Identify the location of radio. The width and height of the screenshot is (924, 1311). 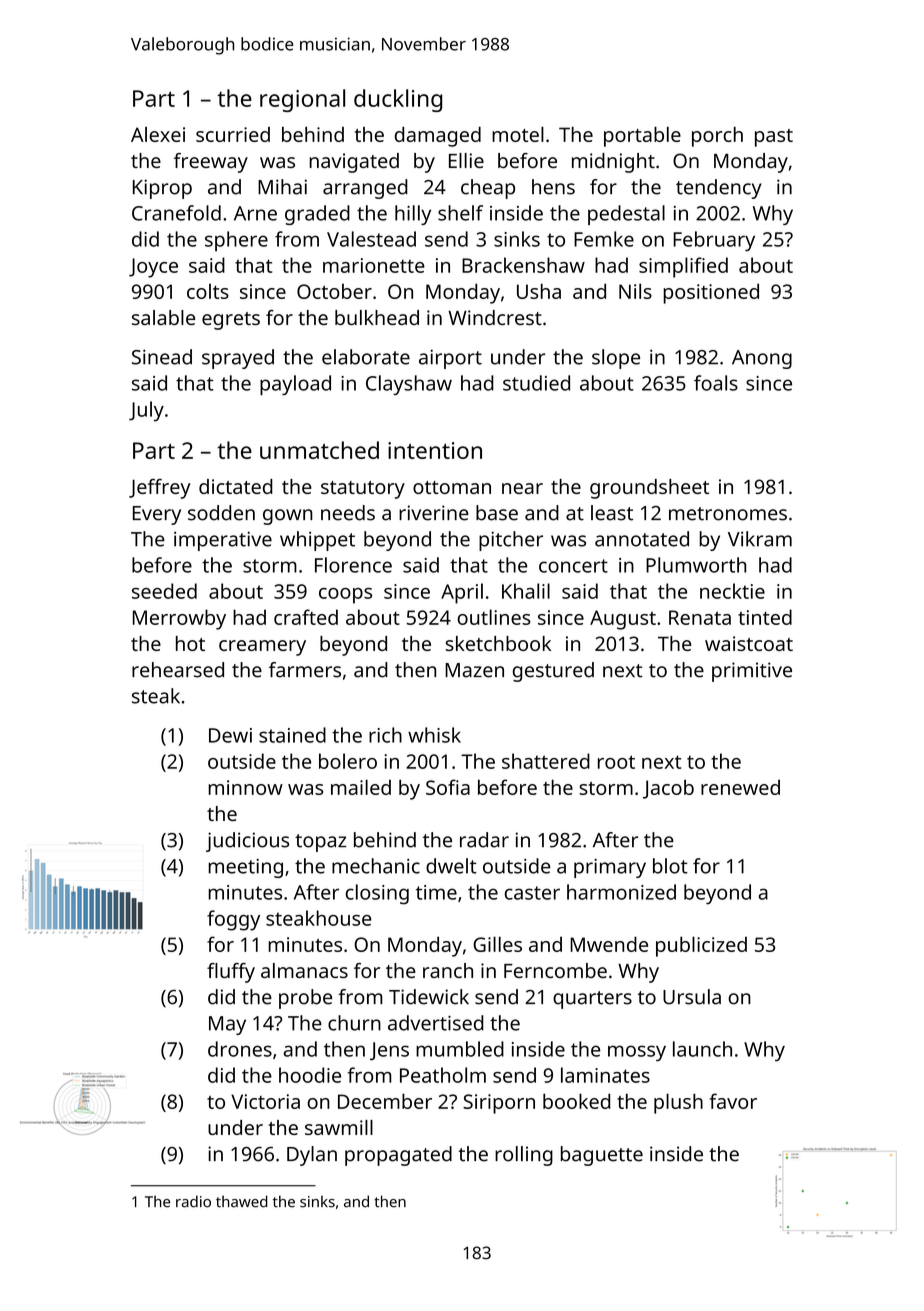
(193, 1201).
